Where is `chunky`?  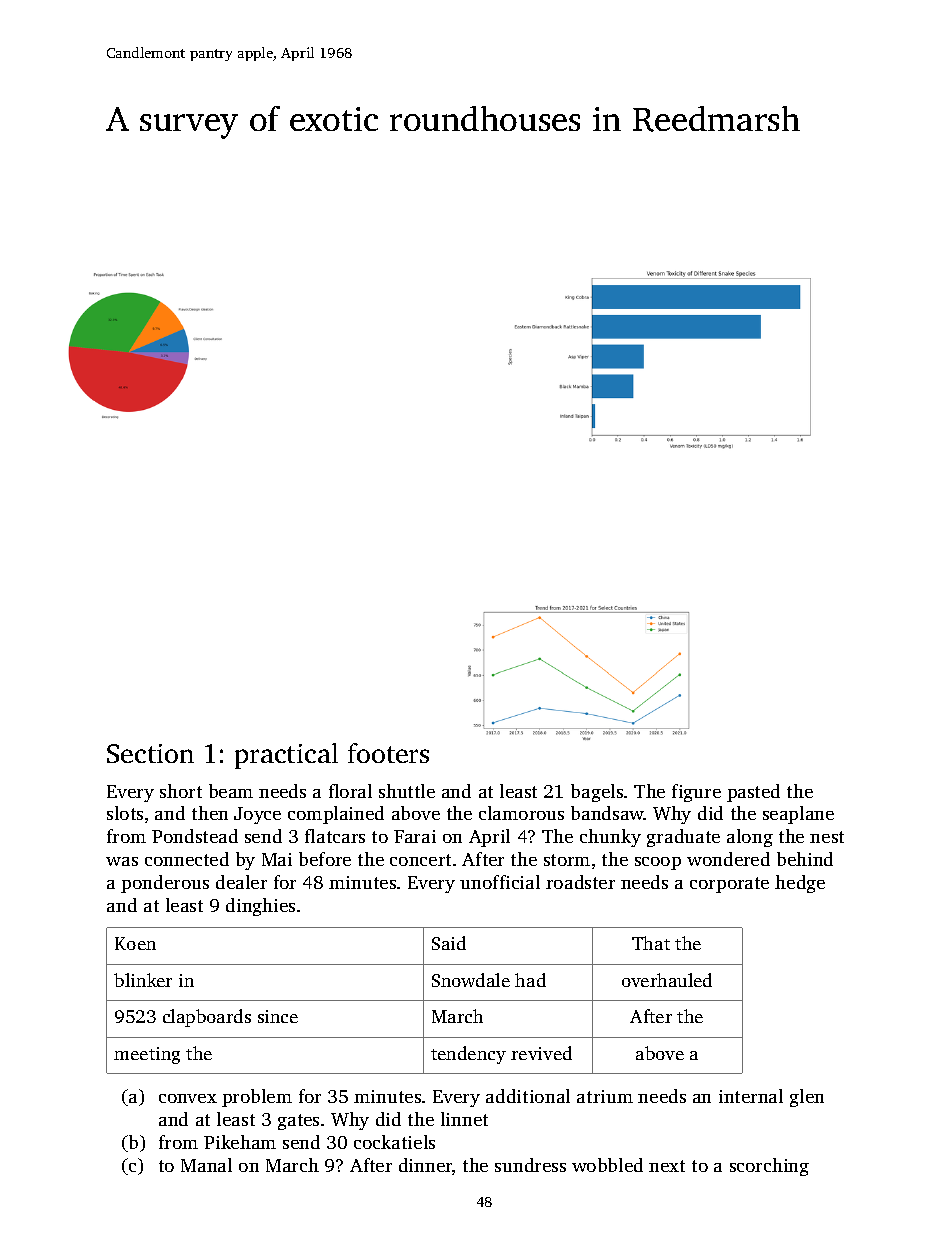
chunky is located at coordinates (610, 838).
